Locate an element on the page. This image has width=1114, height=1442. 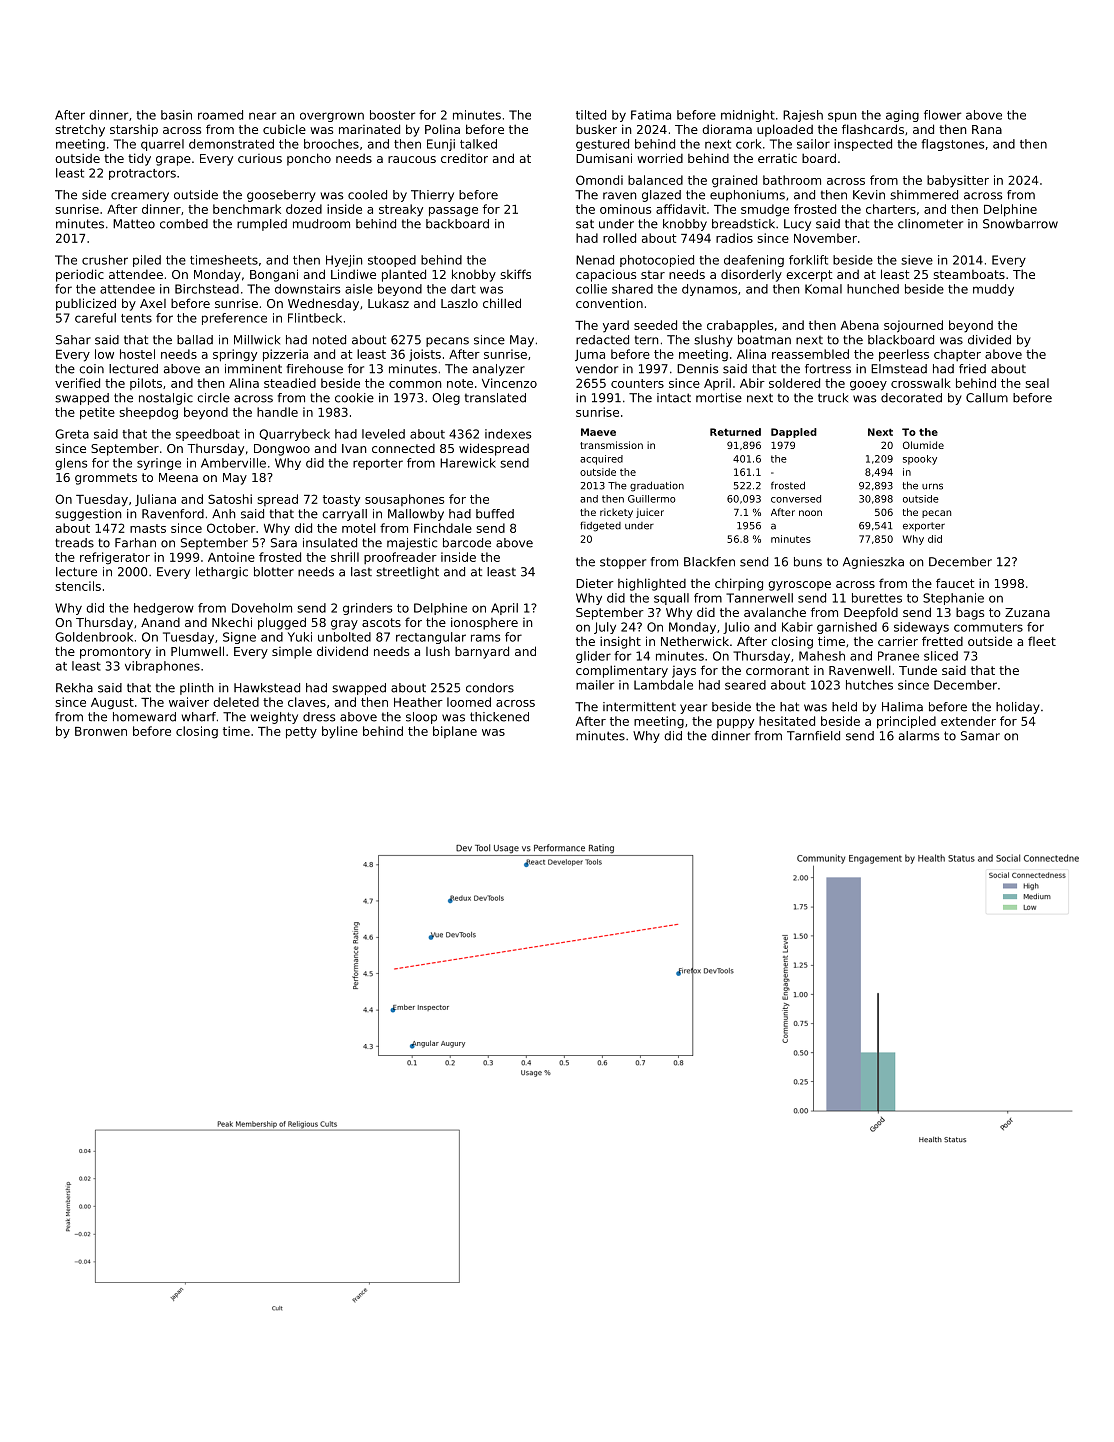
Oleg is located at coordinates (446, 399).
